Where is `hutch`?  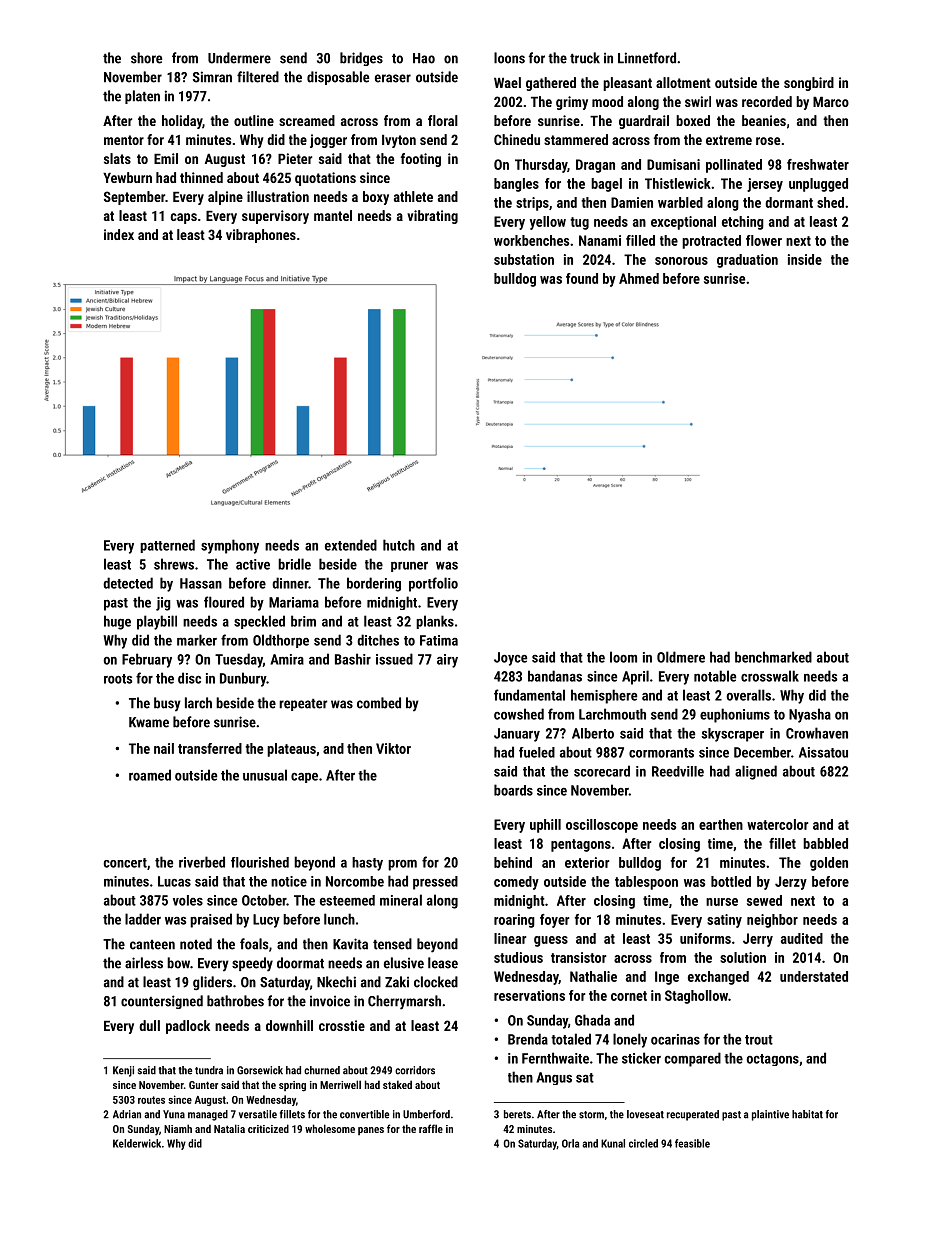 hutch is located at coordinates (399, 545).
